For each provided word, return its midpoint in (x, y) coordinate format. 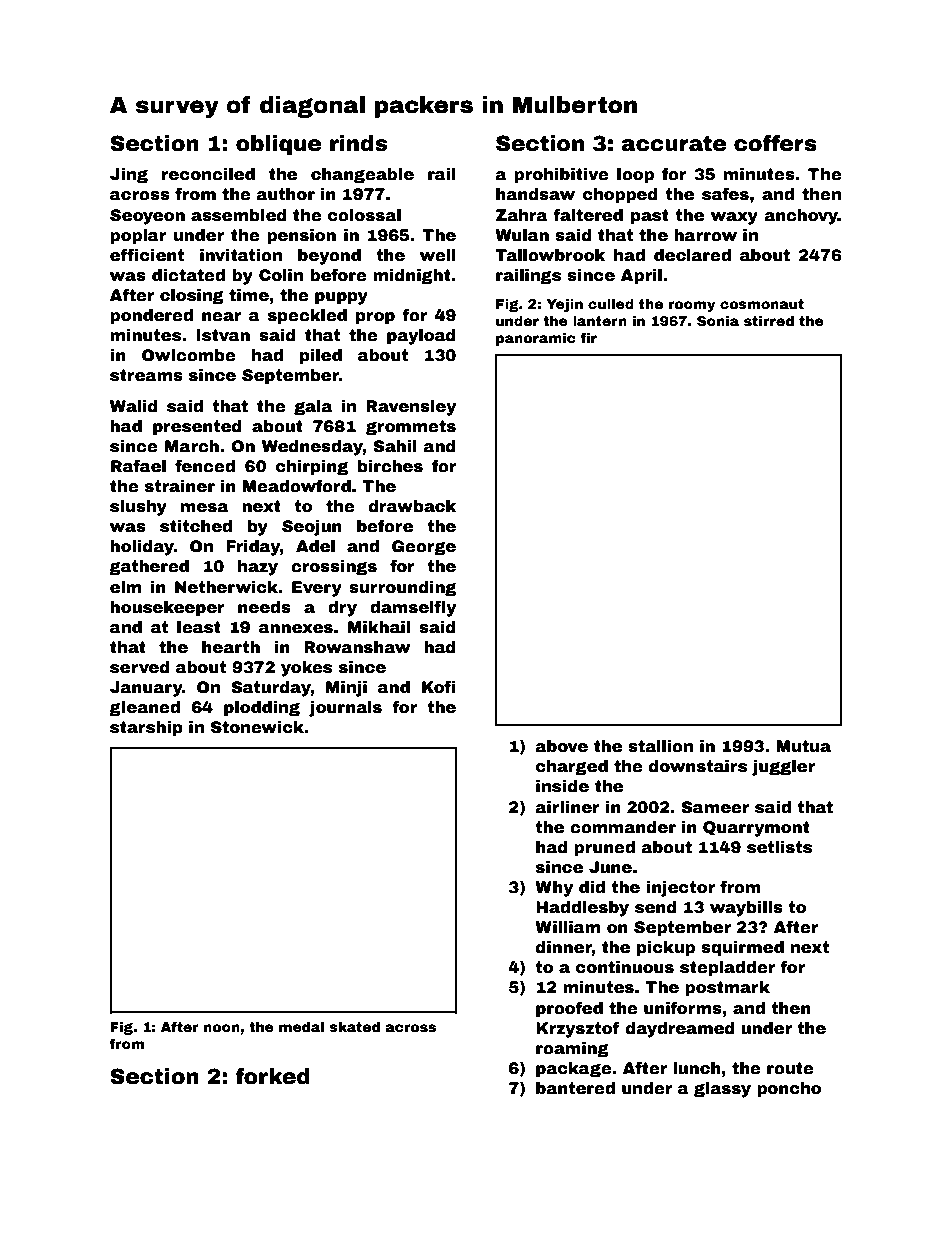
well (438, 255)
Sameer (715, 807)
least (199, 627)
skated (355, 1027)
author (286, 194)
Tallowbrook (550, 255)
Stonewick (257, 727)
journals (345, 709)
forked (272, 1076)
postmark (727, 989)
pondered (151, 317)
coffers (775, 143)
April (641, 277)
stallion (660, 746)
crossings (334, 568)
